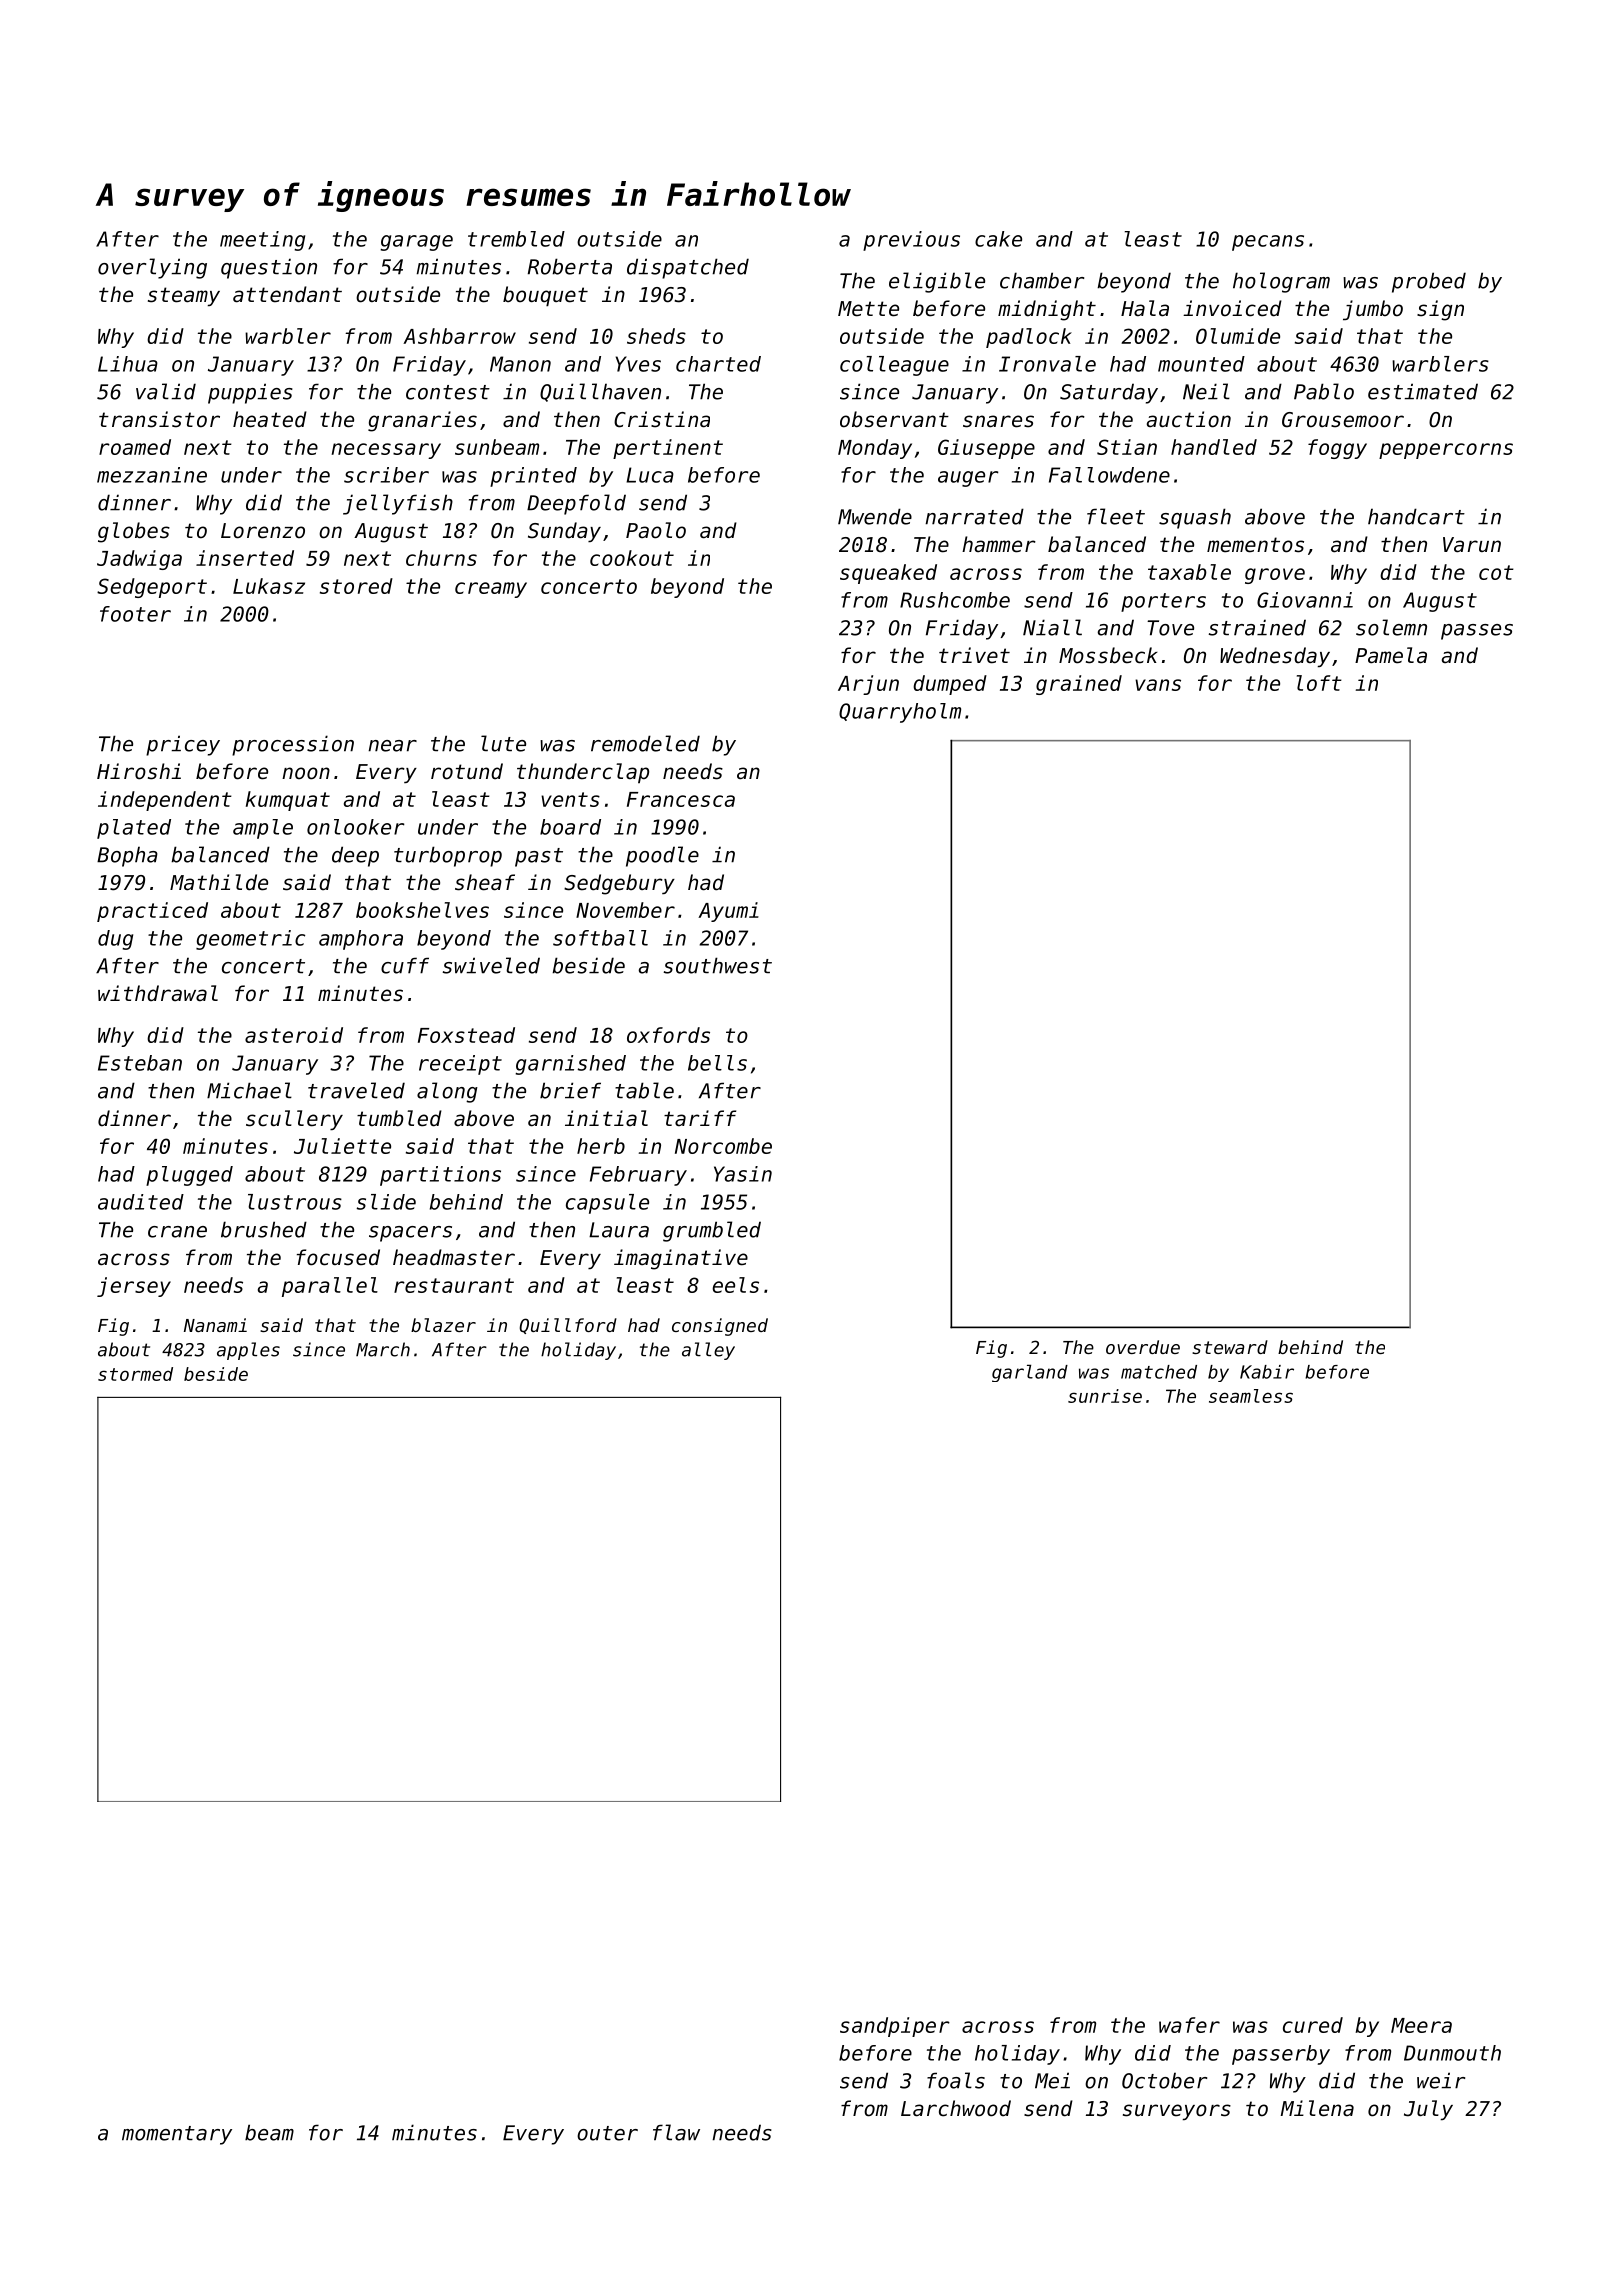  I want to click on Varun, so click(1472, 545).
